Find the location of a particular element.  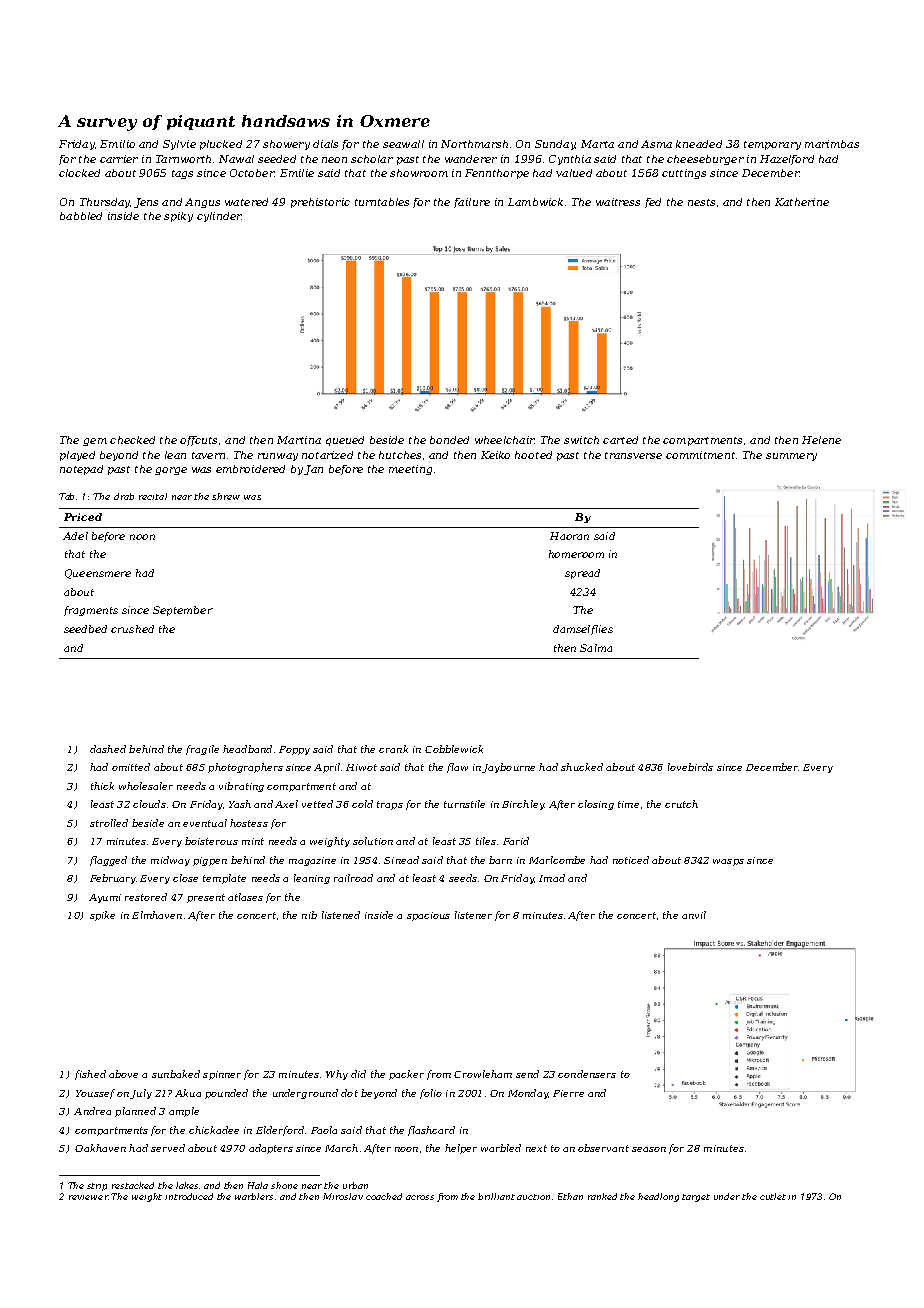

commitment is located at coordinates (700, 455).
